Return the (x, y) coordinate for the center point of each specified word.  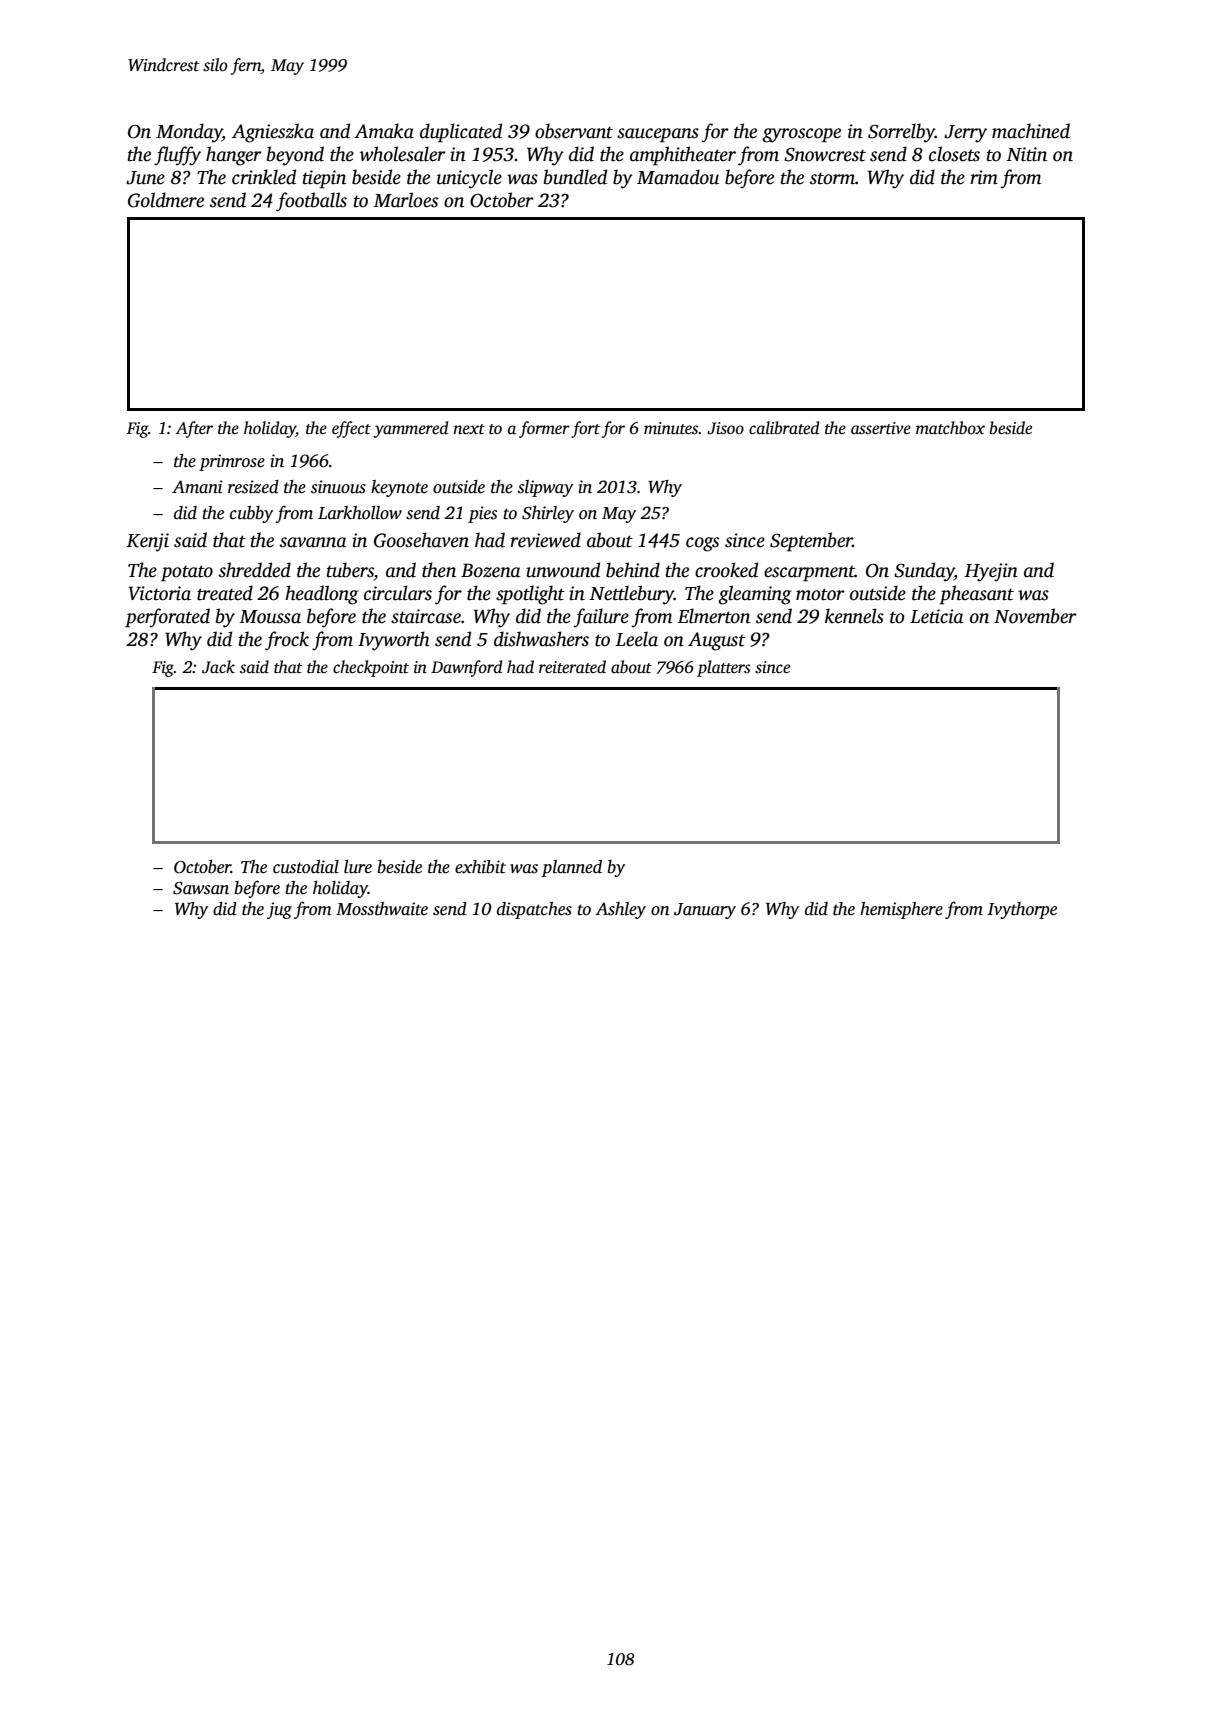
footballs (311, 202)
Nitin (1026, 154)
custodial (306, 867)
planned (571, 868)
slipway (545, 488)
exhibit (480, 867)
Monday (189, 133)
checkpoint (371, 668)
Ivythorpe (1022, 910)
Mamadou (678, 177)
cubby (251, 514)
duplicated (461, 133)
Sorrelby (901, 133)
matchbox (950, 427)
